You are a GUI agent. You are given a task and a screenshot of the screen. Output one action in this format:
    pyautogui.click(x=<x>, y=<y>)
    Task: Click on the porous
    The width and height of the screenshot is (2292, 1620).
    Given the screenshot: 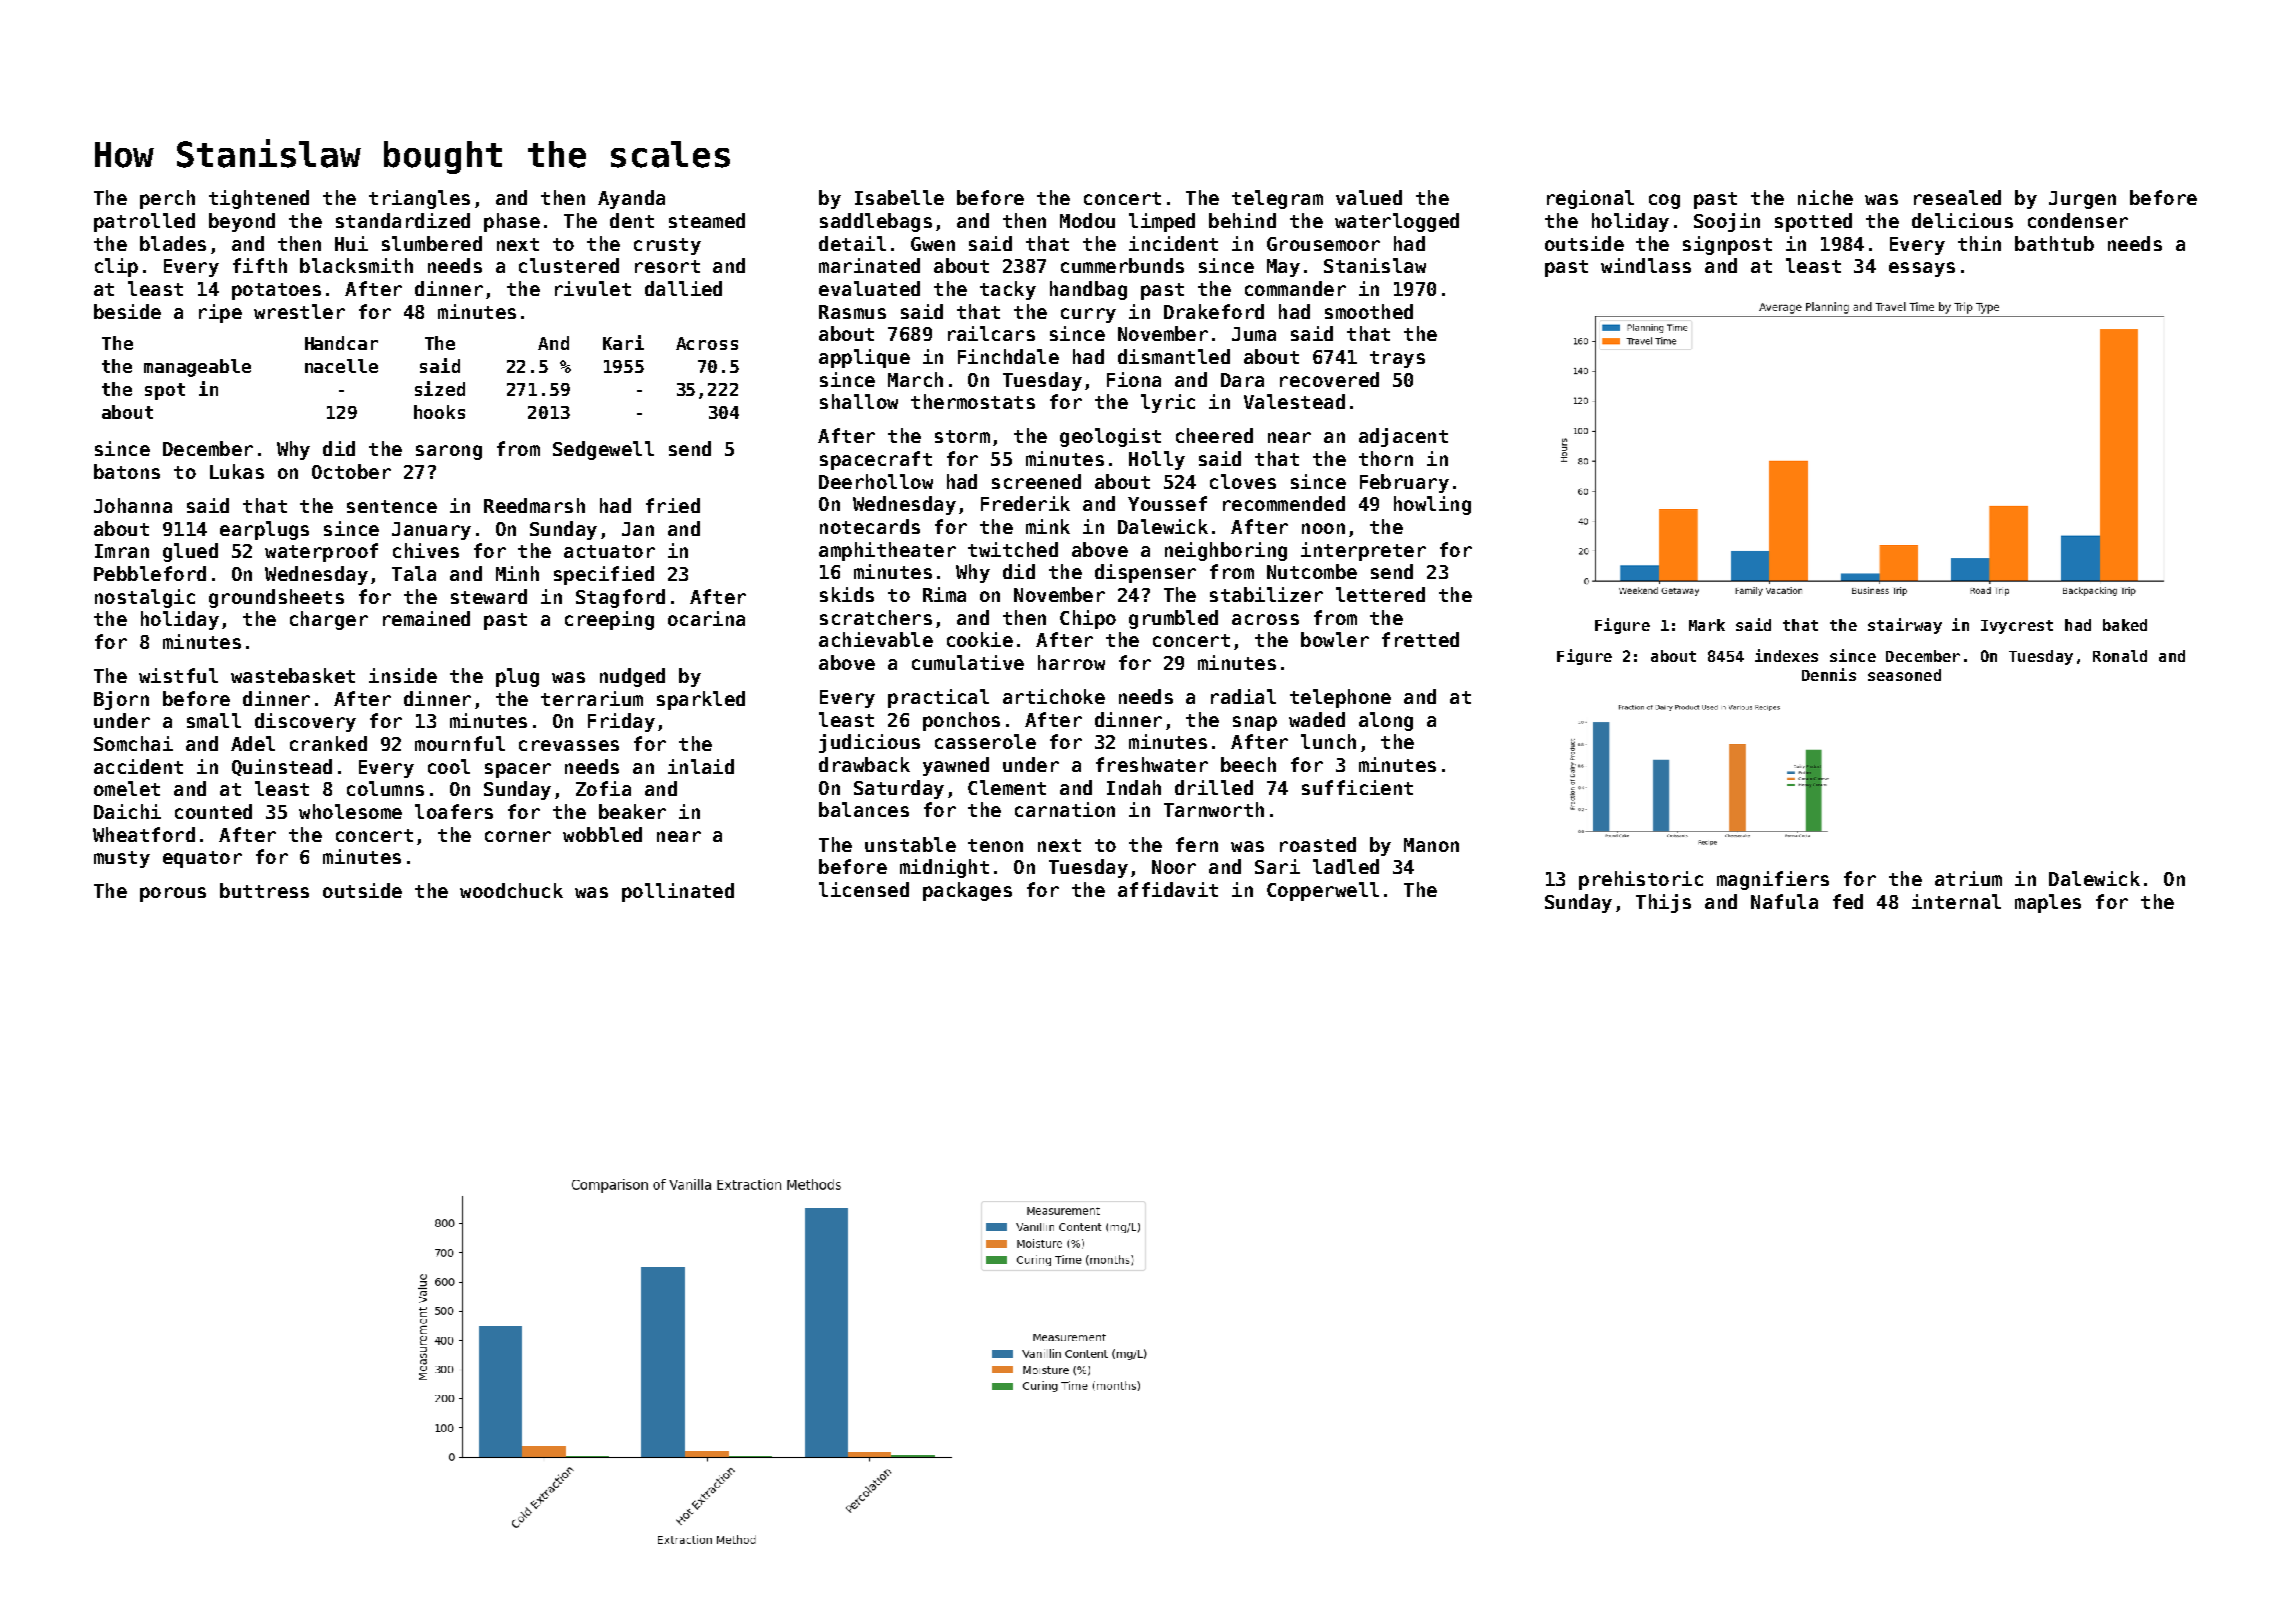 What is the action you would take?
    pyautogui.click(x=173, y=894)
